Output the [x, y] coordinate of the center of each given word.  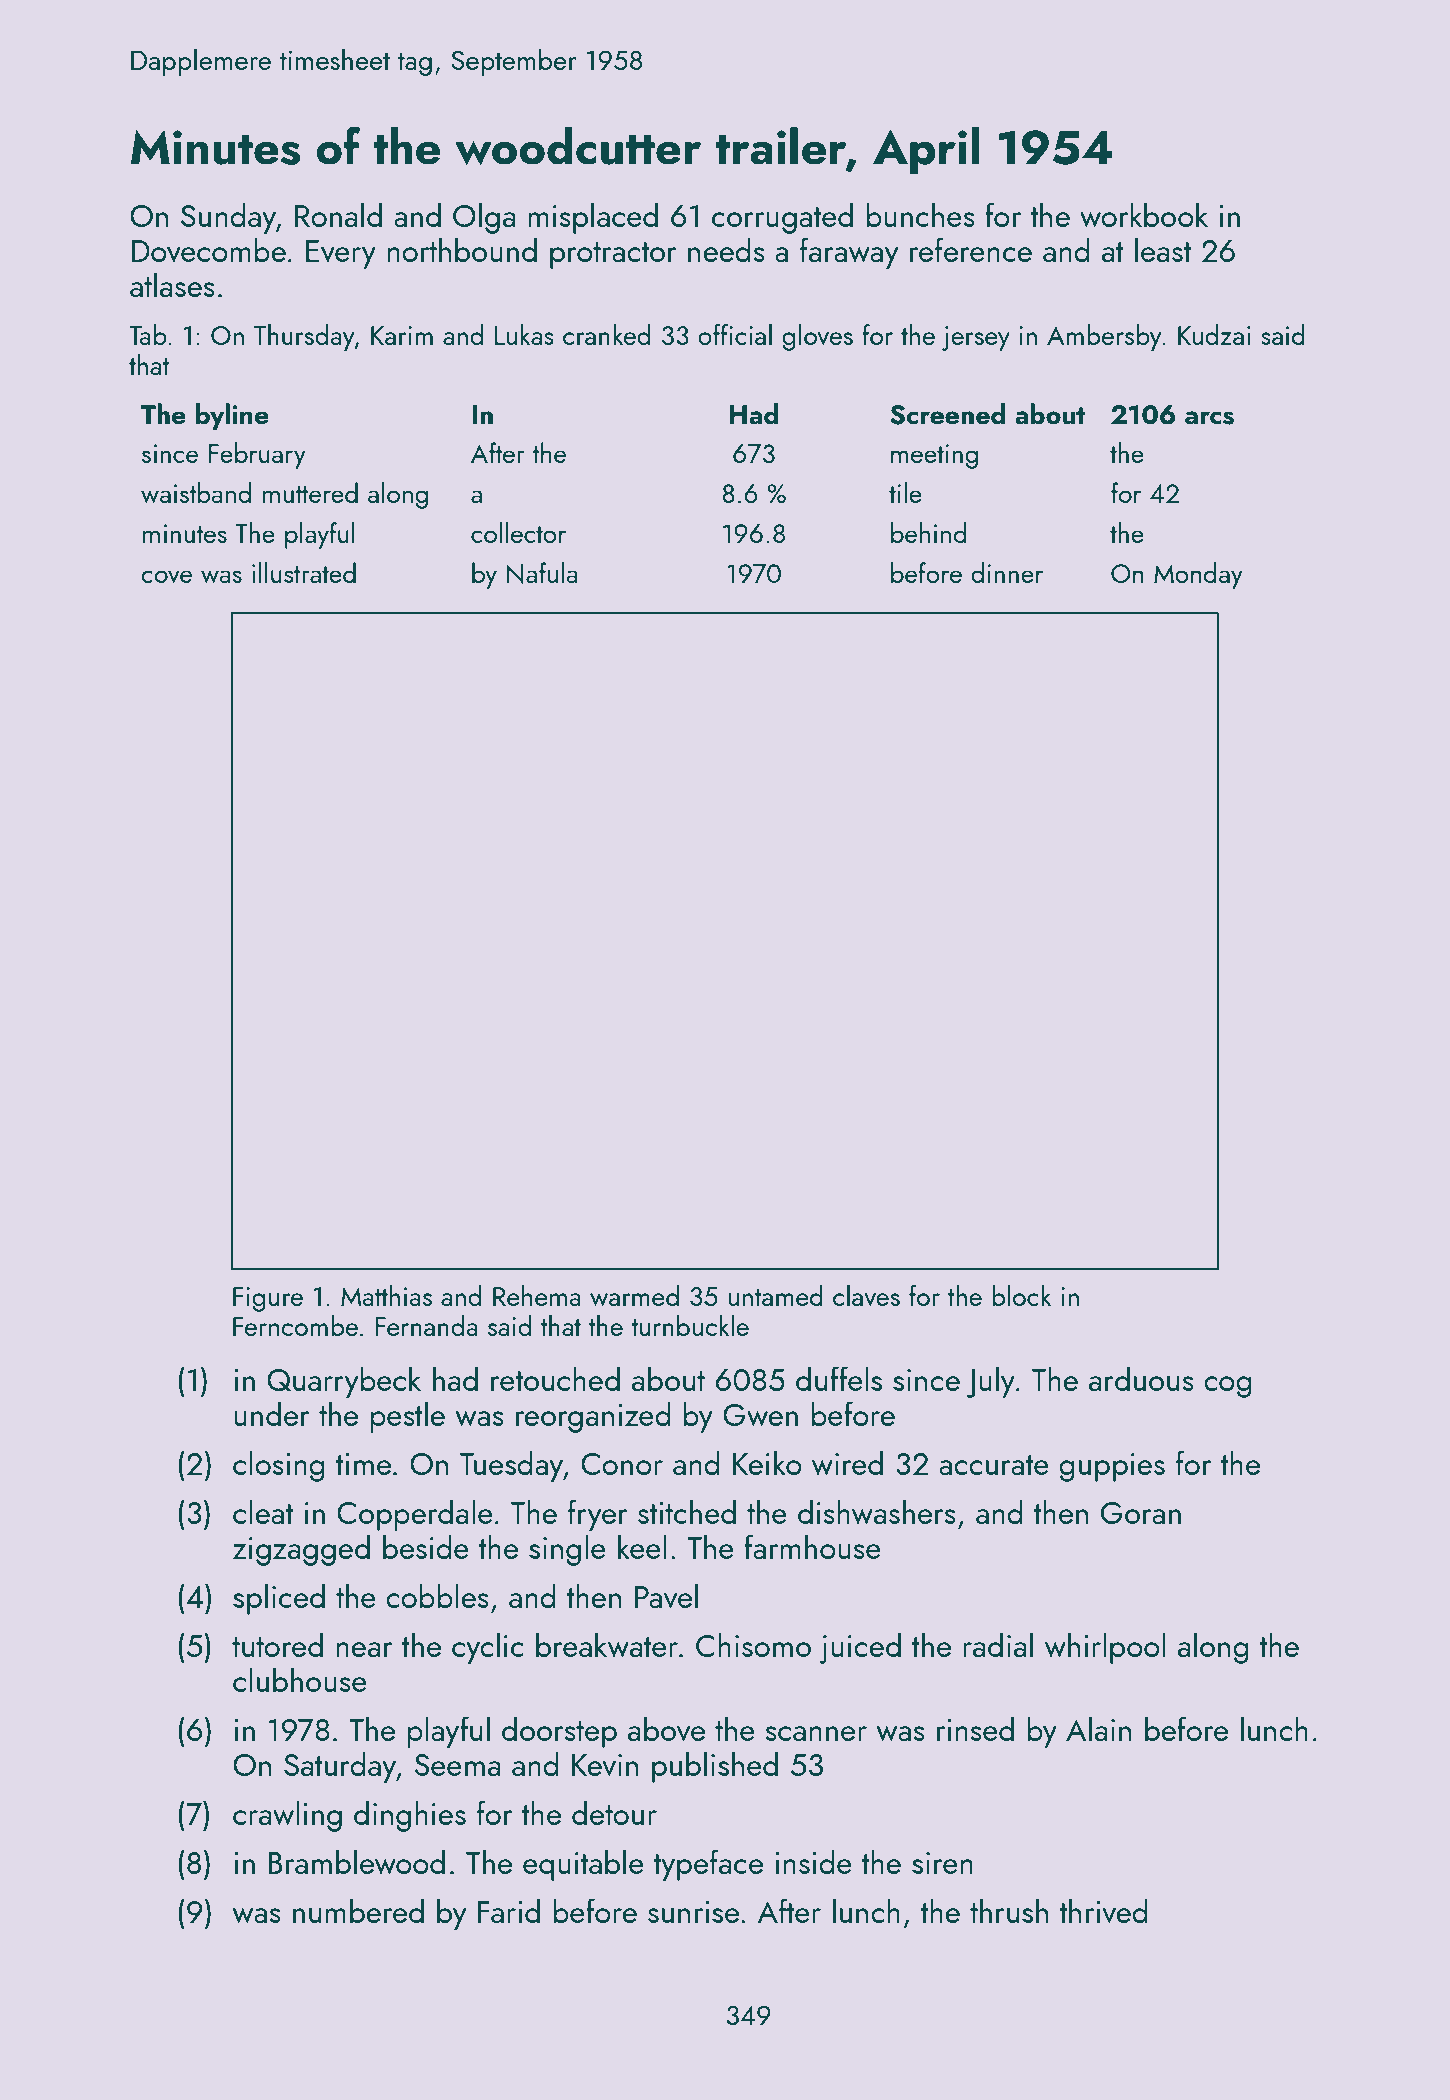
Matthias [386, 1295]
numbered [358, 1910]
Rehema [537, 1295]
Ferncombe [295, 1325]
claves [866, 1296]
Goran [1141, 1513]
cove [166, 576]
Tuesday [511, 1466]
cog [1228, 1387]
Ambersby [1104, 337]
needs [726, 249]
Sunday [228, 218]
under [272, 1413]
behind [929, 532]
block [1021, 1295]
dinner [1007, 572]
